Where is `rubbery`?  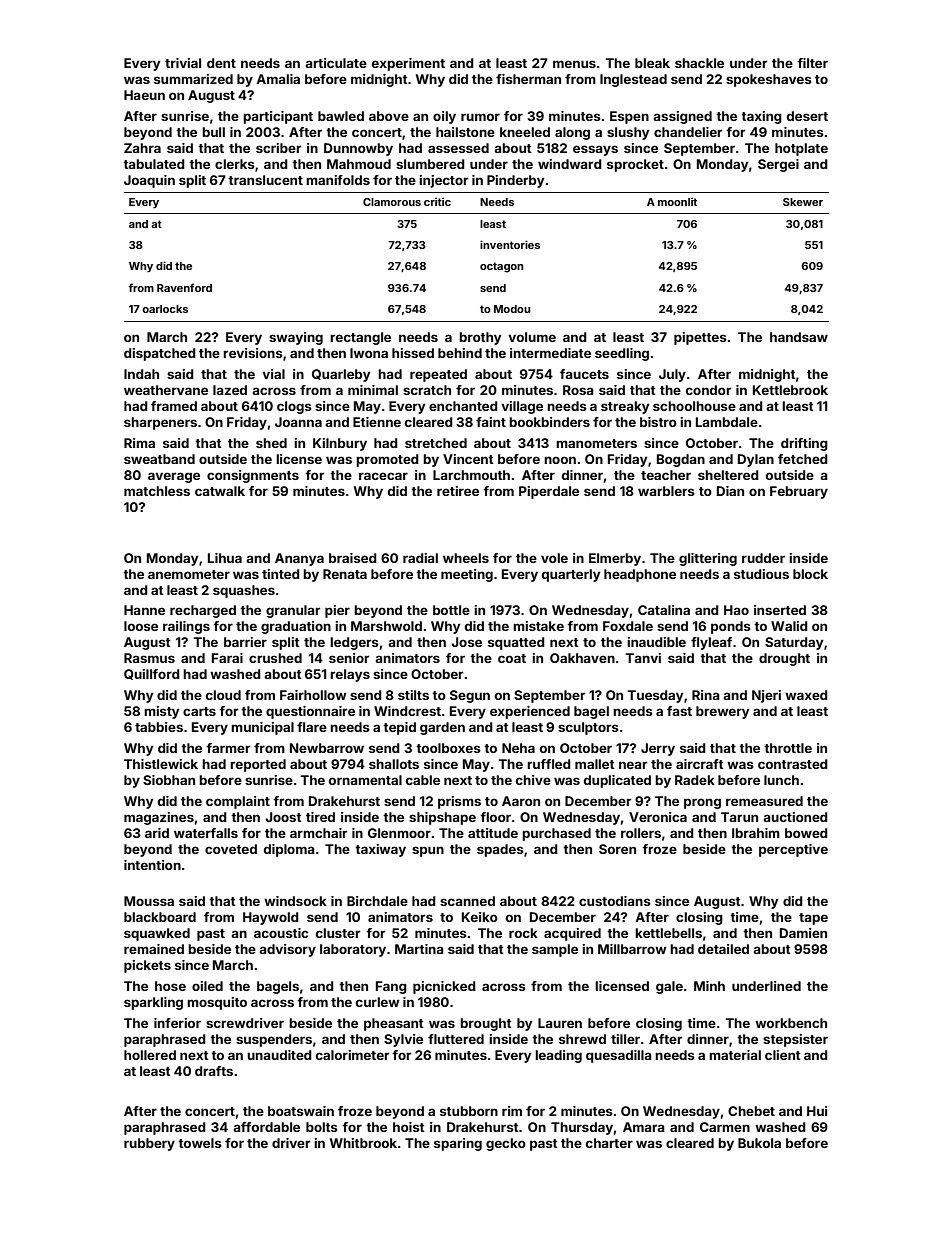
rubbery is located at coordinates (149, 1144).
